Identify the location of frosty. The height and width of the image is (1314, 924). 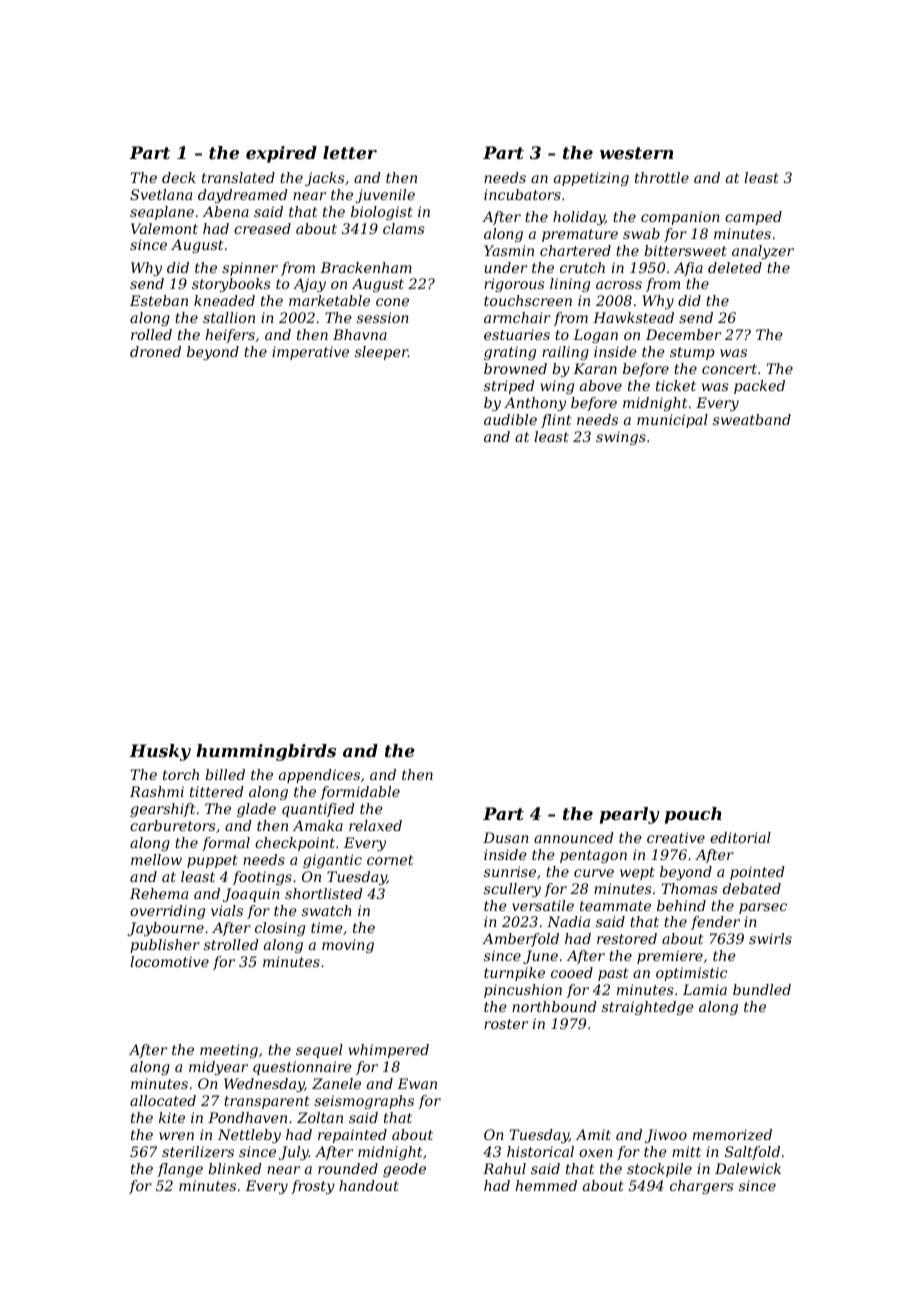
(313, 1187).
